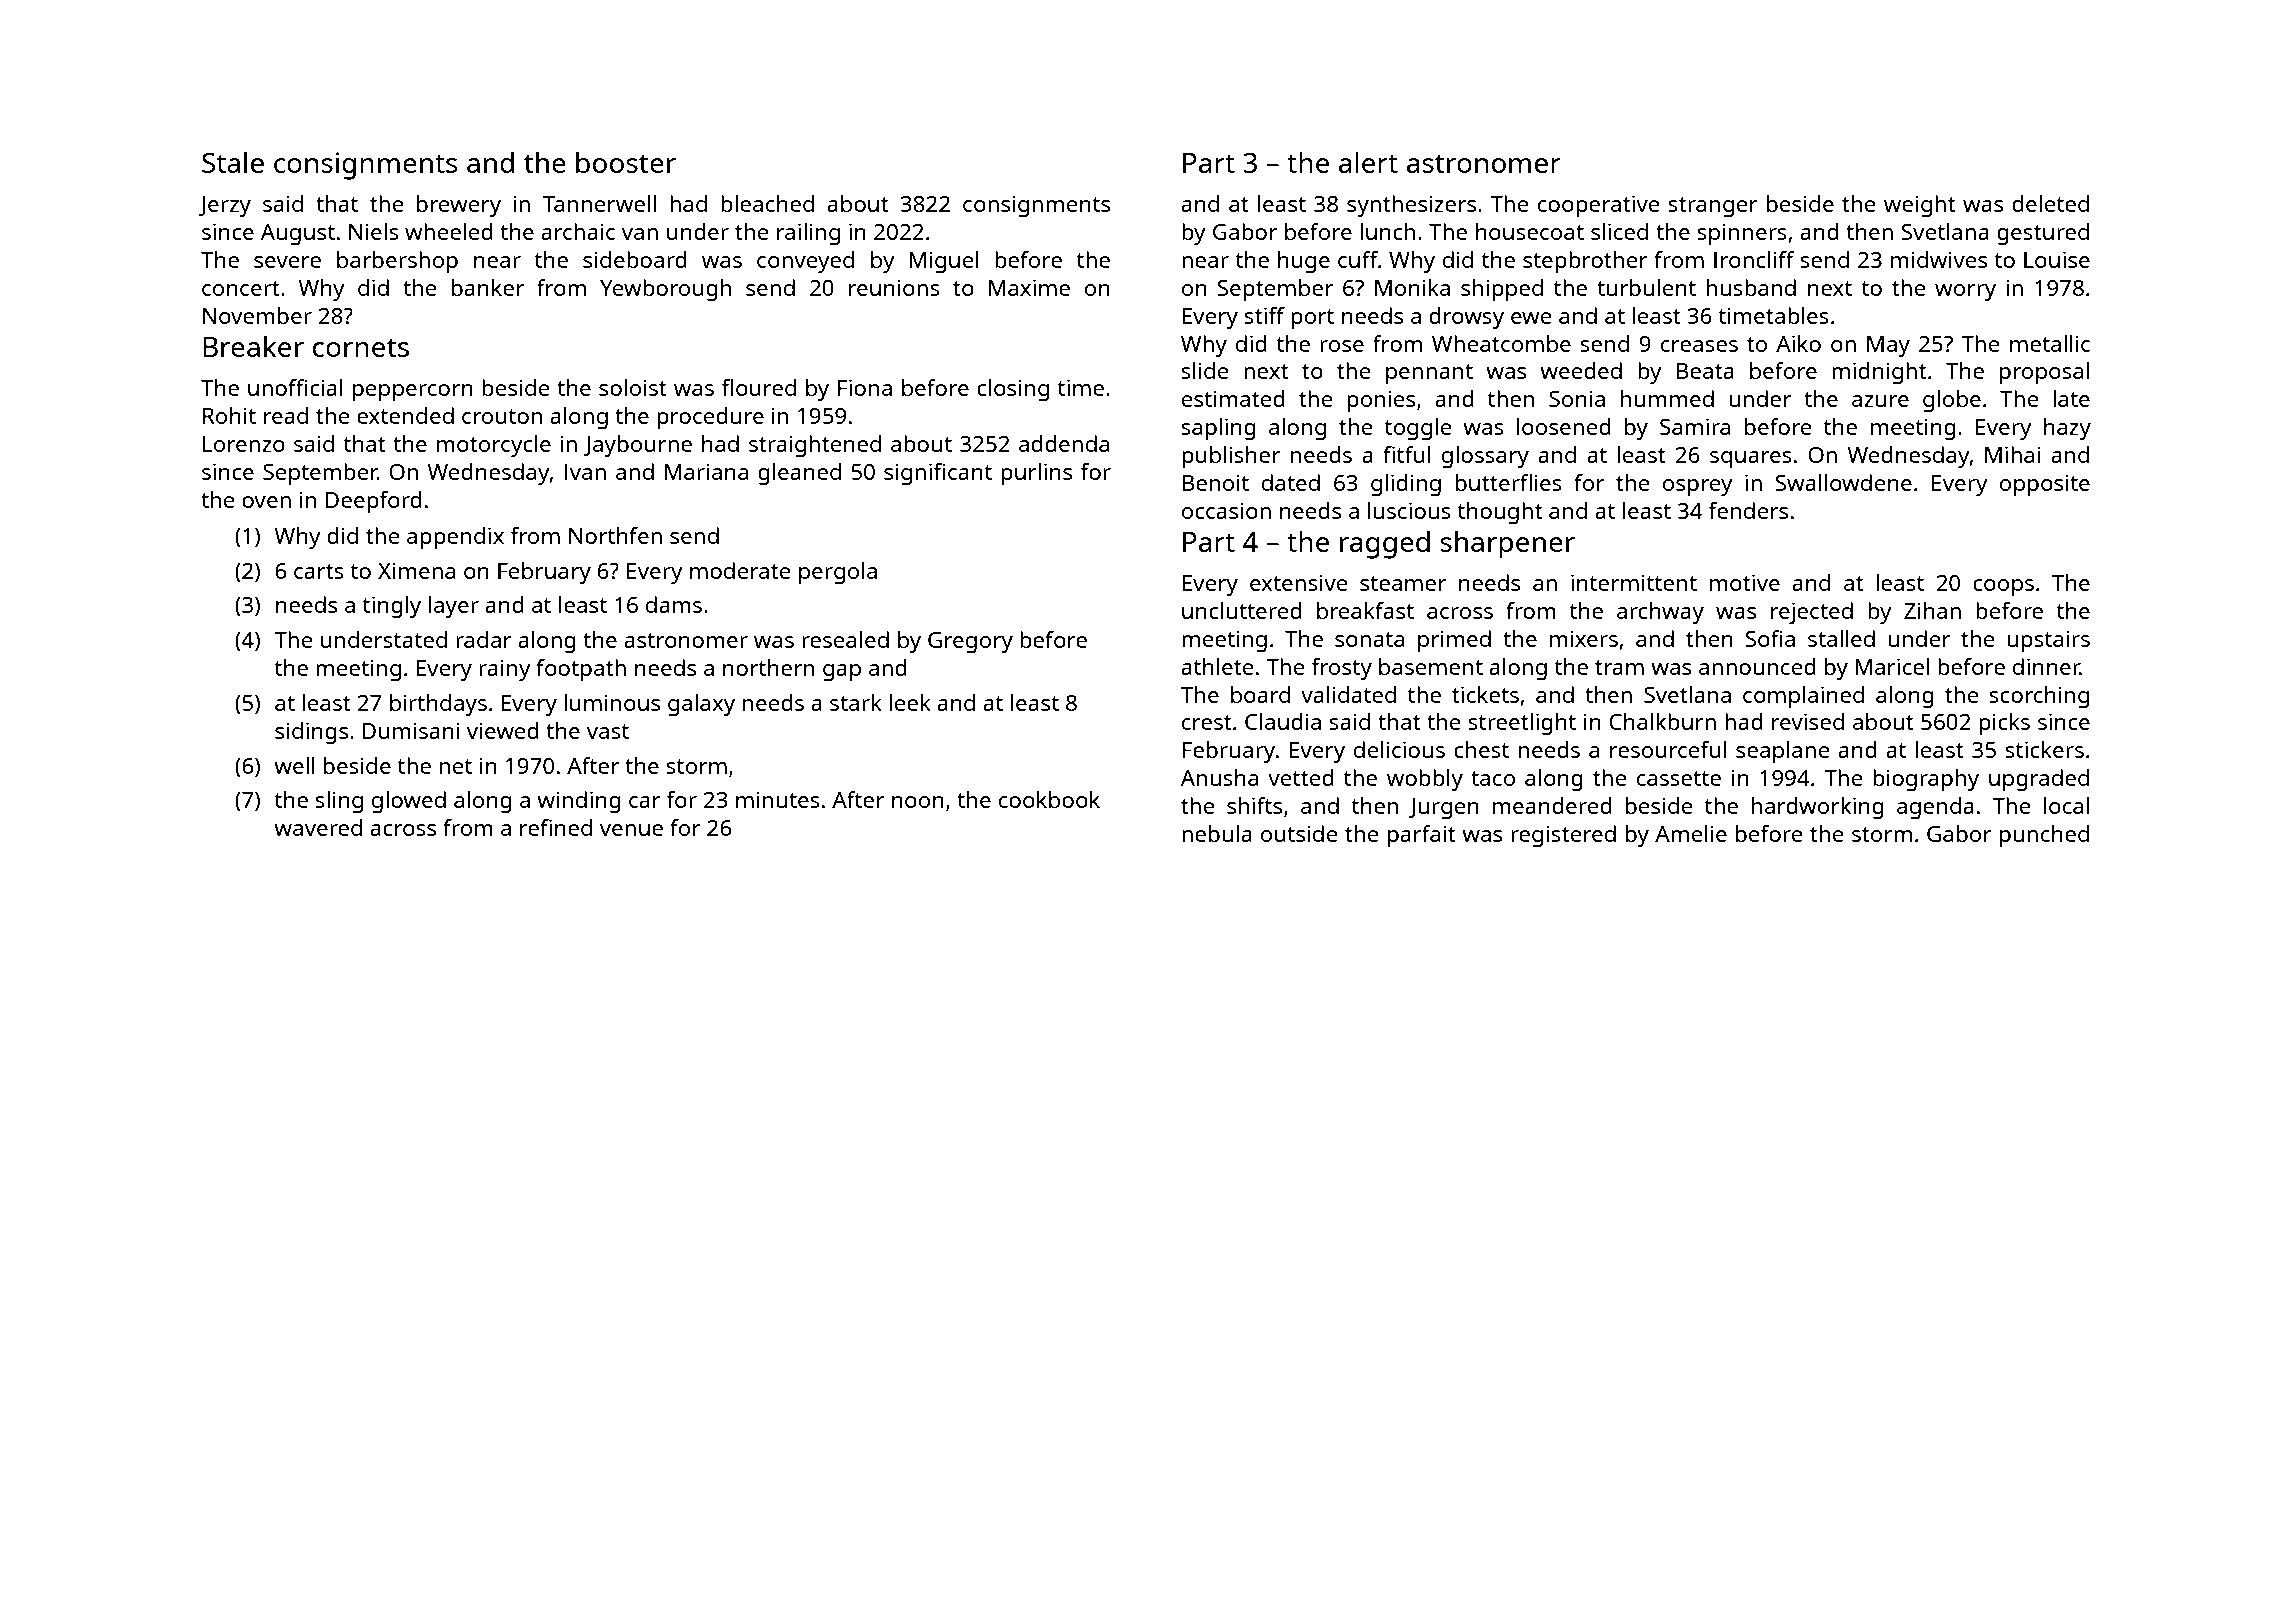  I want to click on venue, so click(631, 830).
